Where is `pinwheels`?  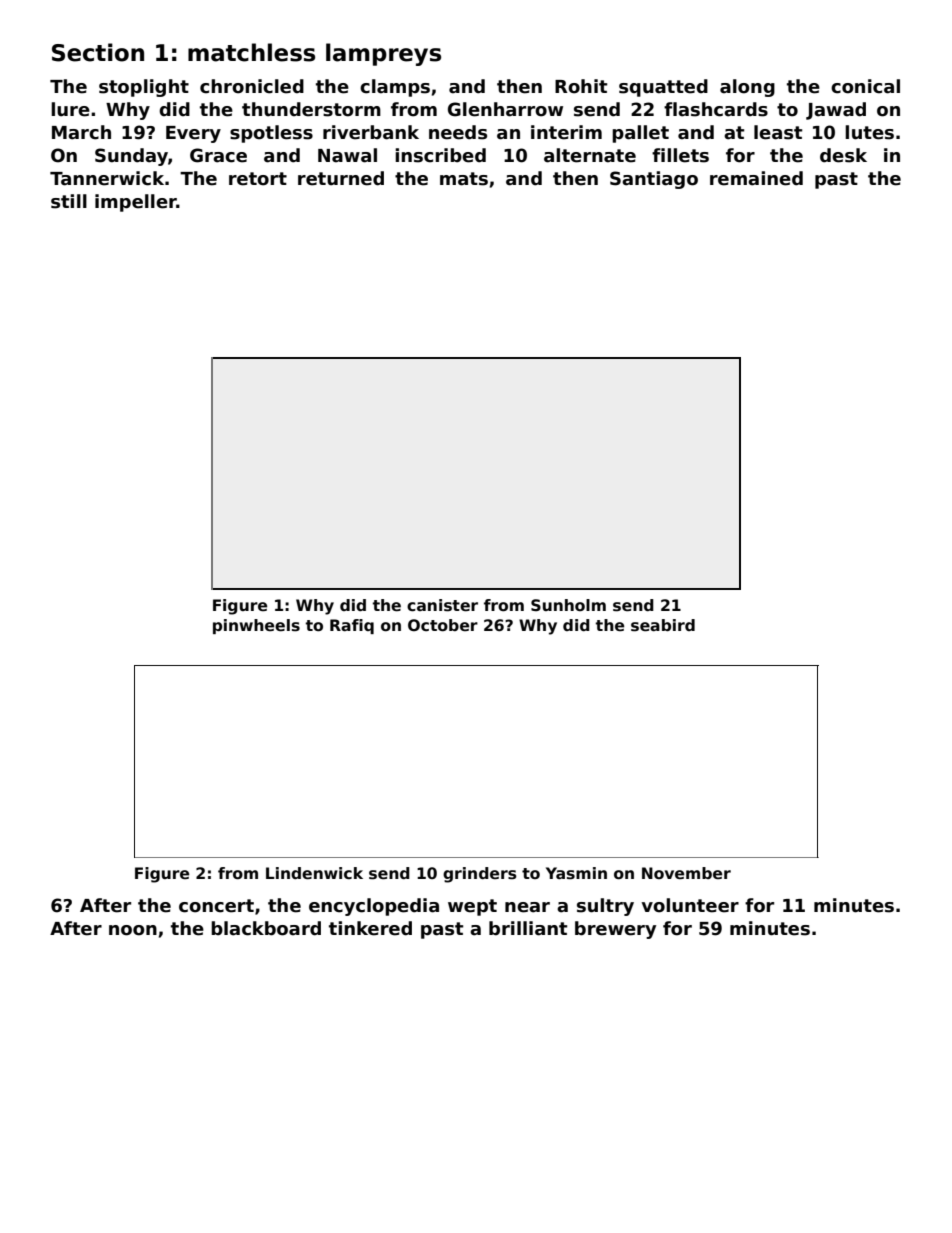 pinwheels is located at coordinates (256, 626).
